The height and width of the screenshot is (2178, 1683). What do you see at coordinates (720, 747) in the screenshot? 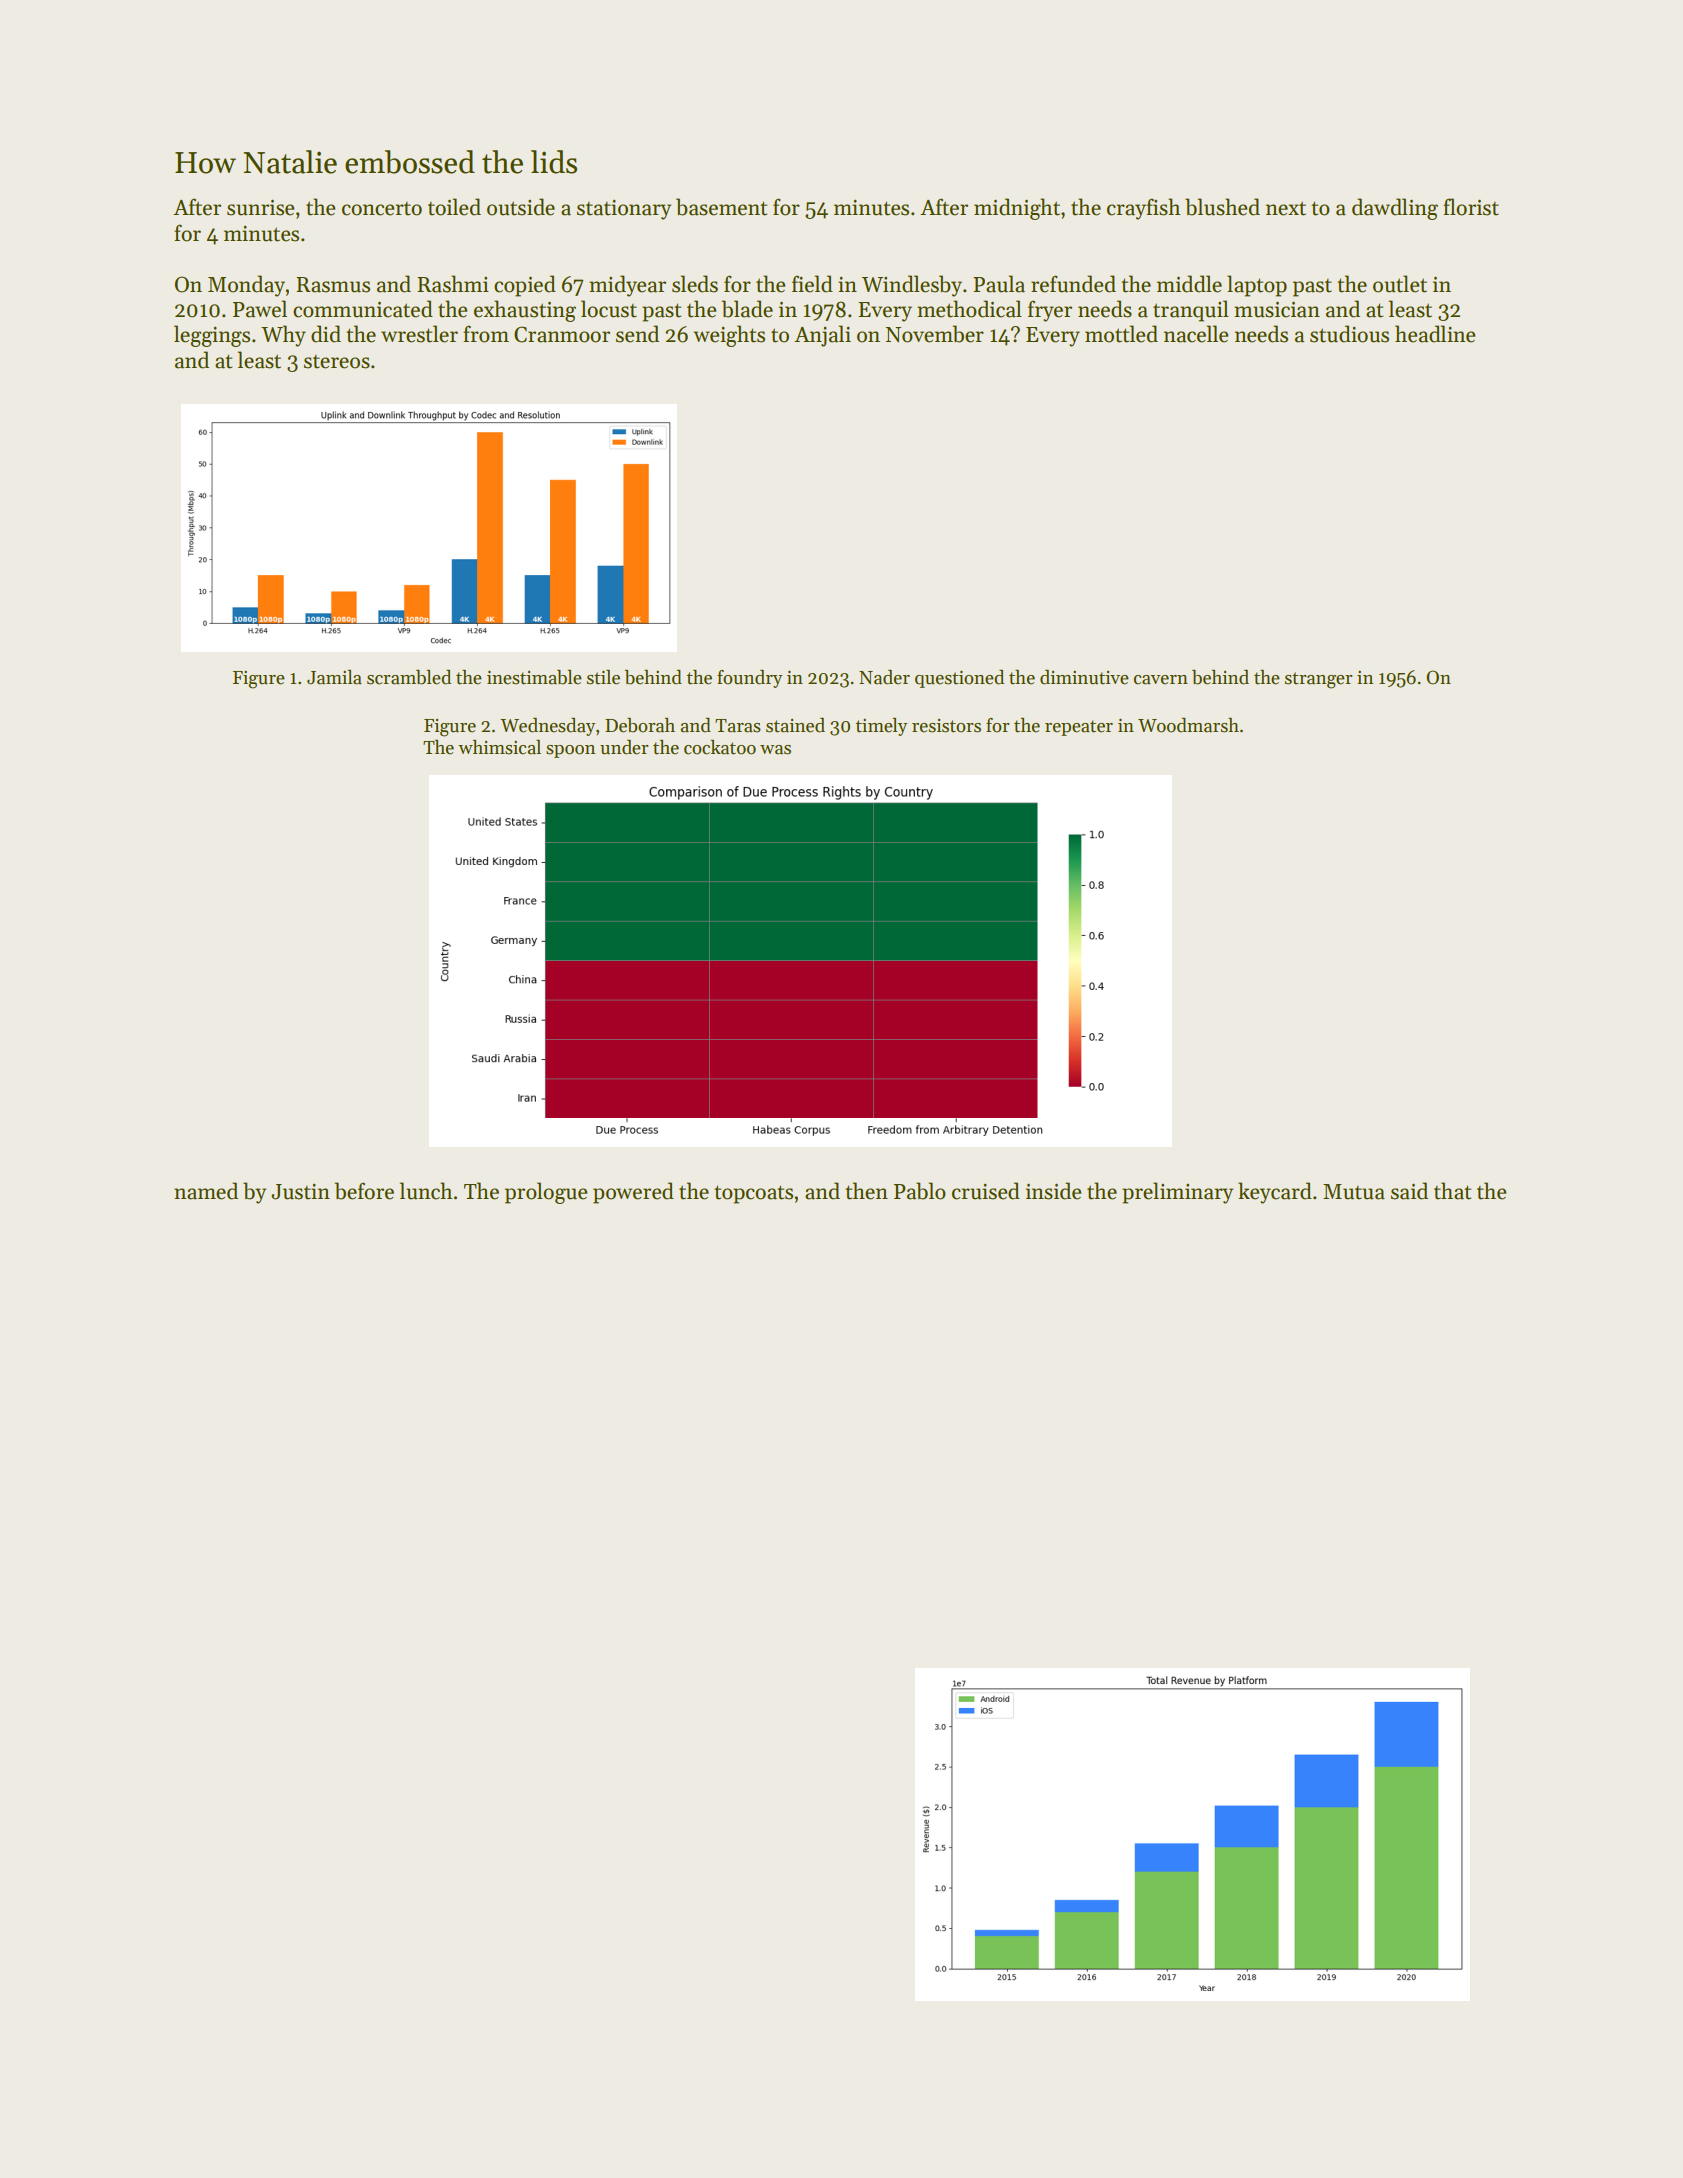
I see `cockatoo` at bounding box center [720, 747].
